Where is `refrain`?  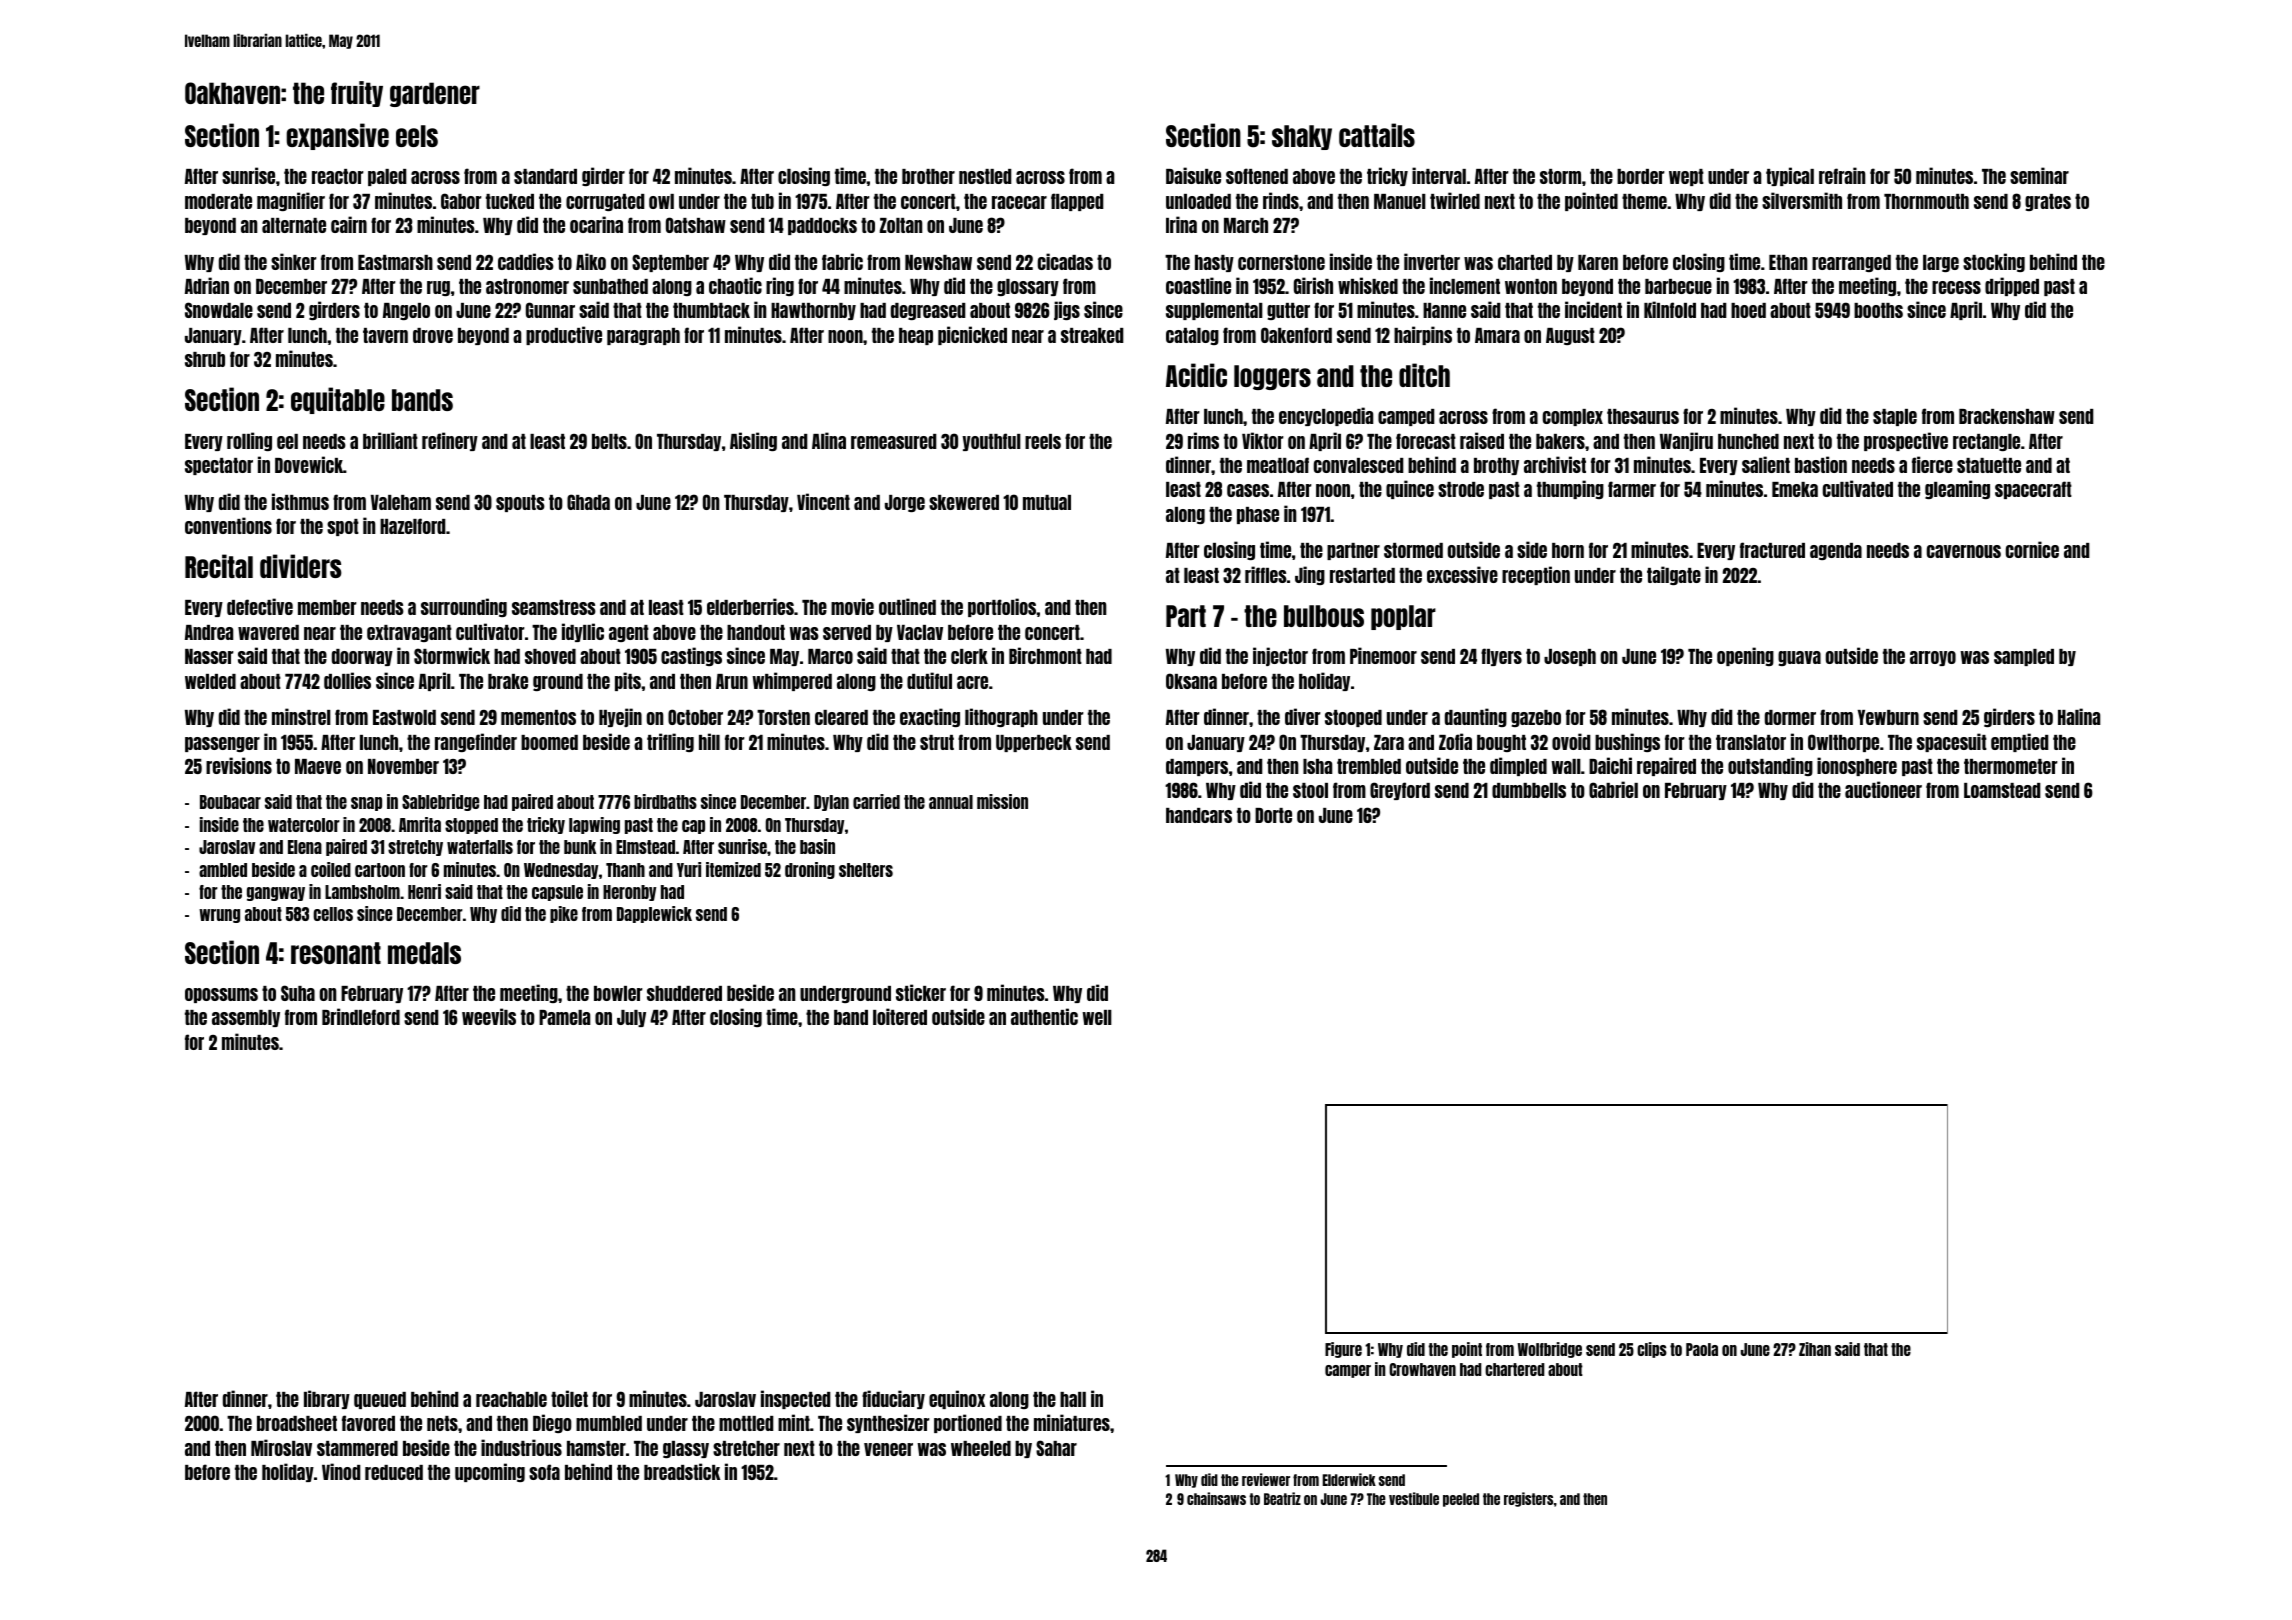
refrain is located at coordinates (1842, 175).
